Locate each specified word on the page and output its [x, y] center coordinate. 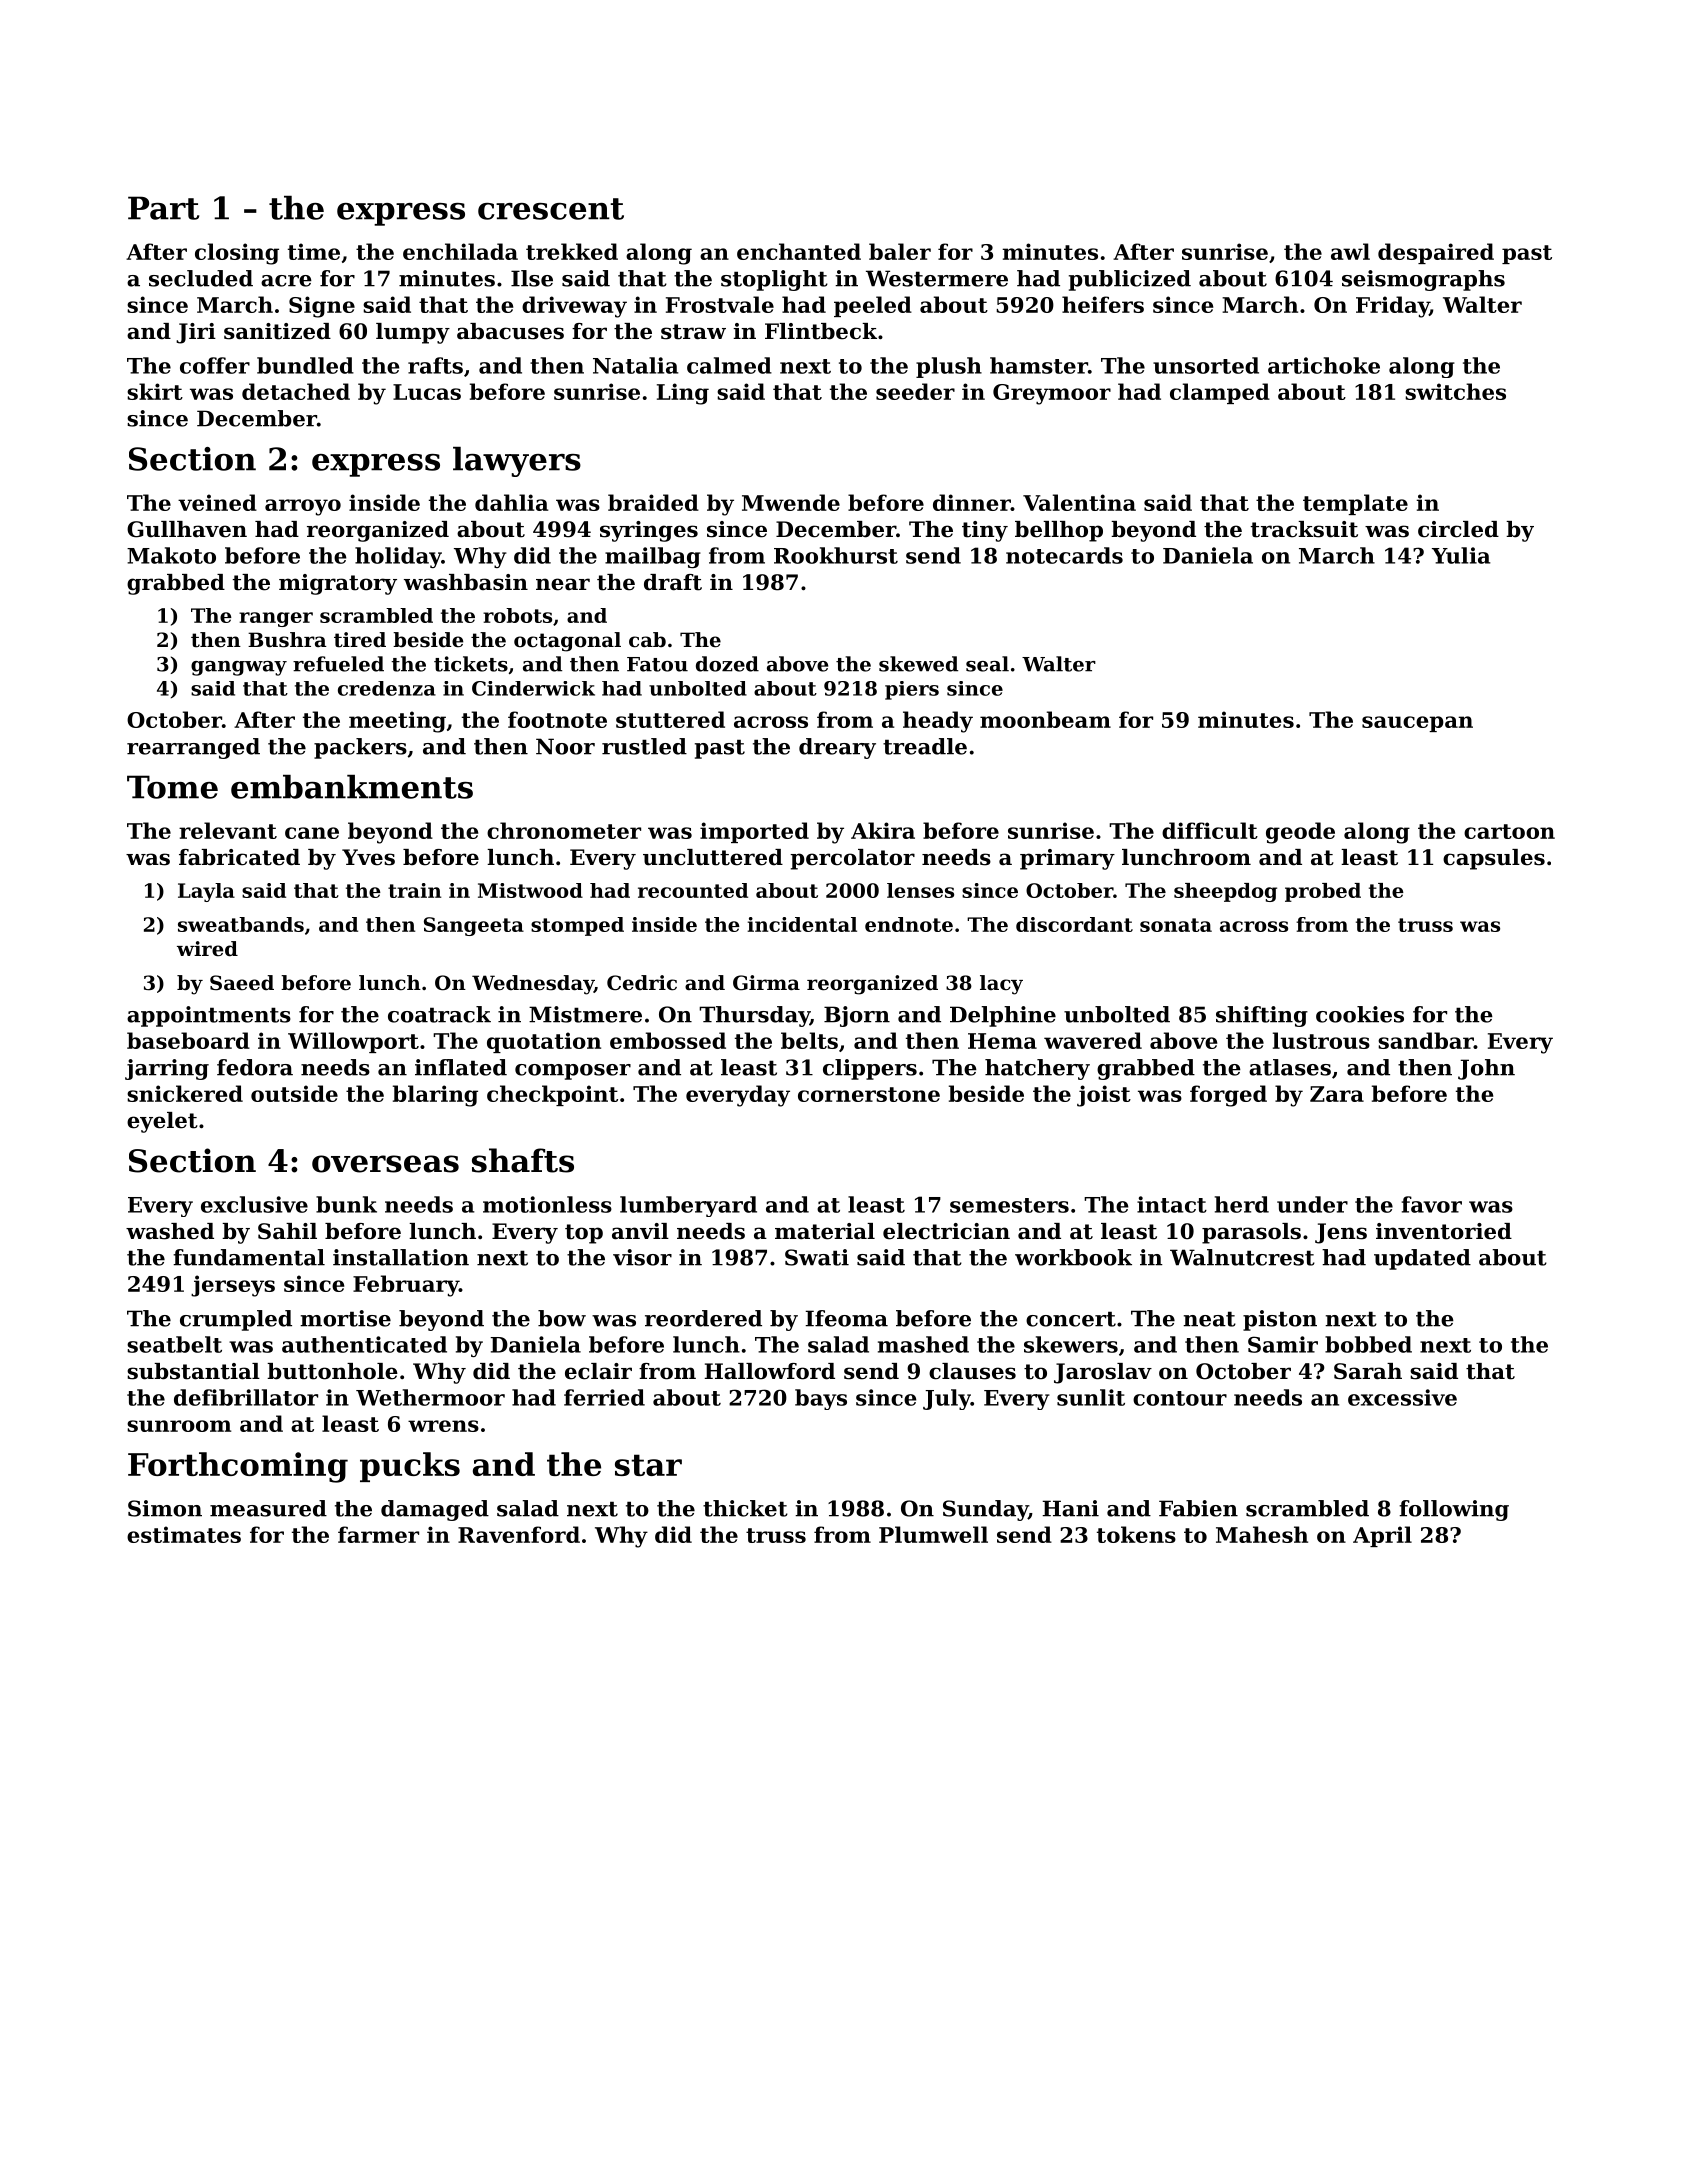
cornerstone [869, 1094]
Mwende [791, 502]
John [1486, 1069]
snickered [185, 1093]
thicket [745, 1508]
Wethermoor [430, 1397]
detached [296, 391]
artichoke [1324, 365]
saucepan [1417, 724]
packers [360, 748]
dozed [727, 664]
